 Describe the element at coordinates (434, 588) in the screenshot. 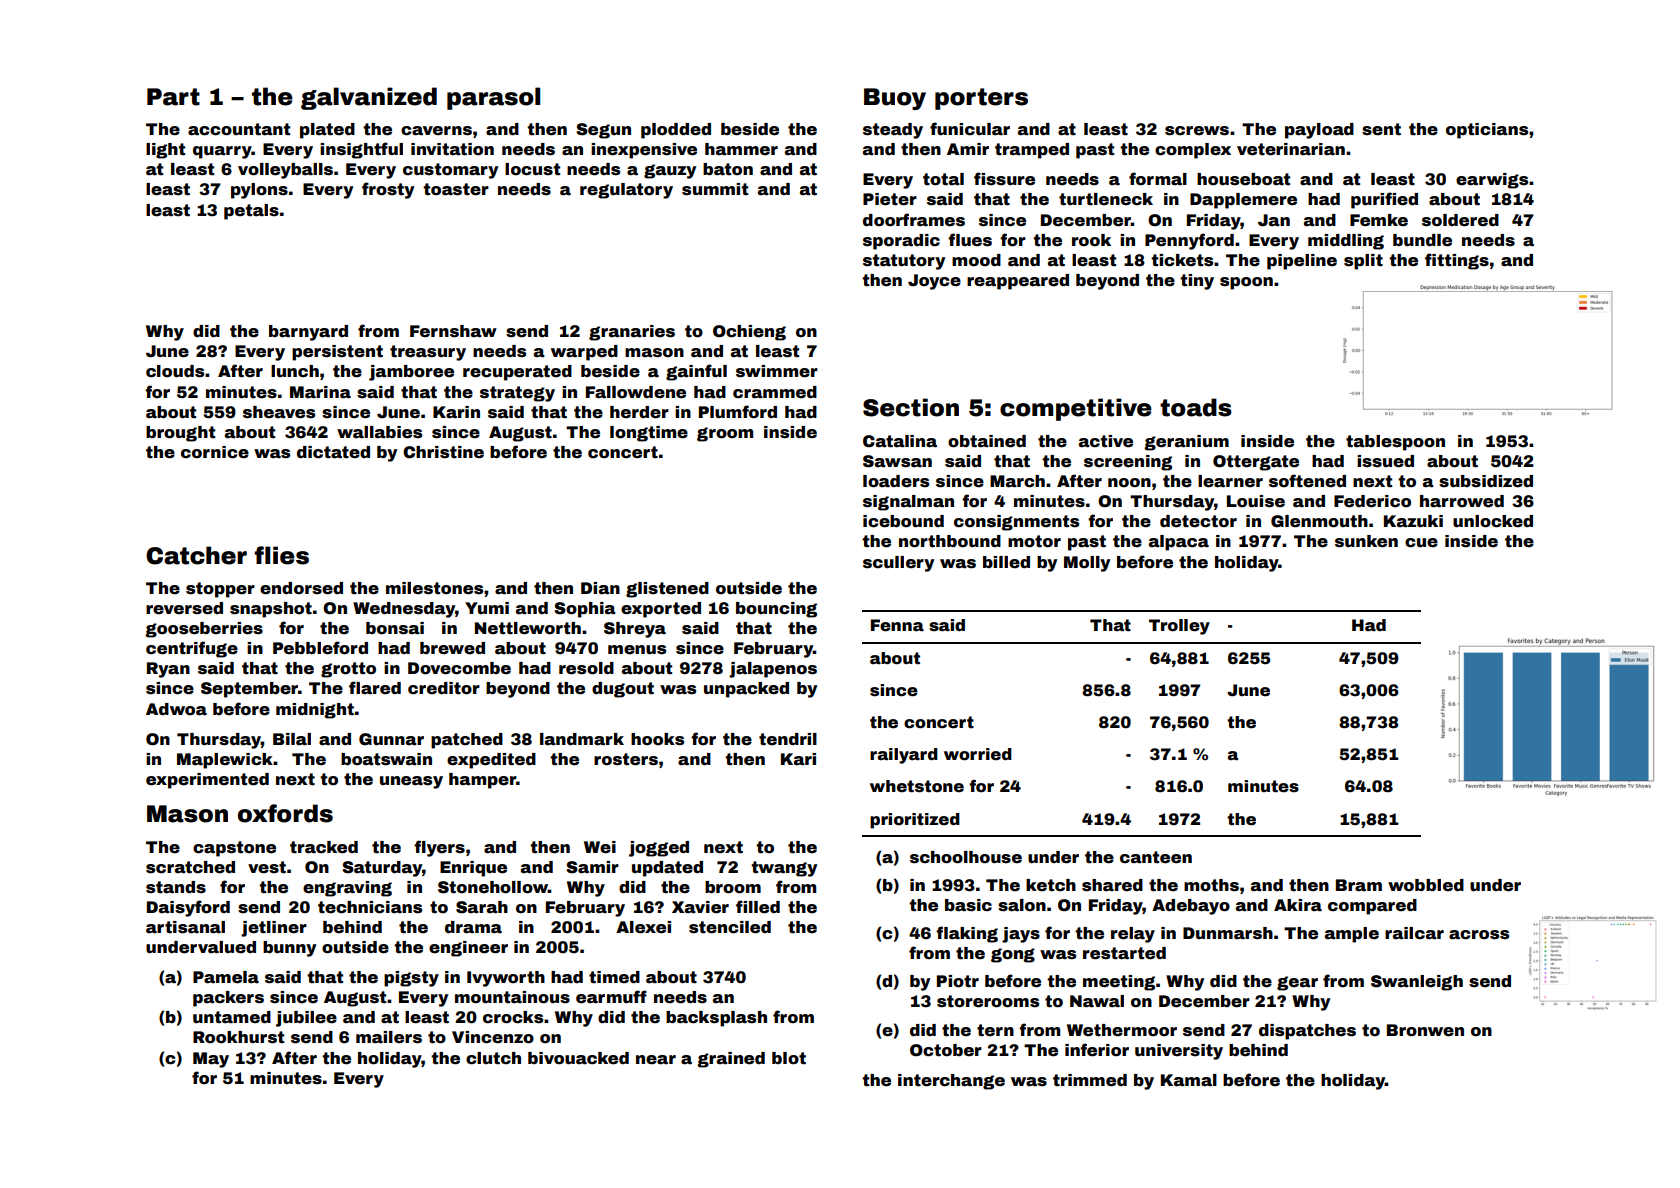

I see `milestones` at that location.
